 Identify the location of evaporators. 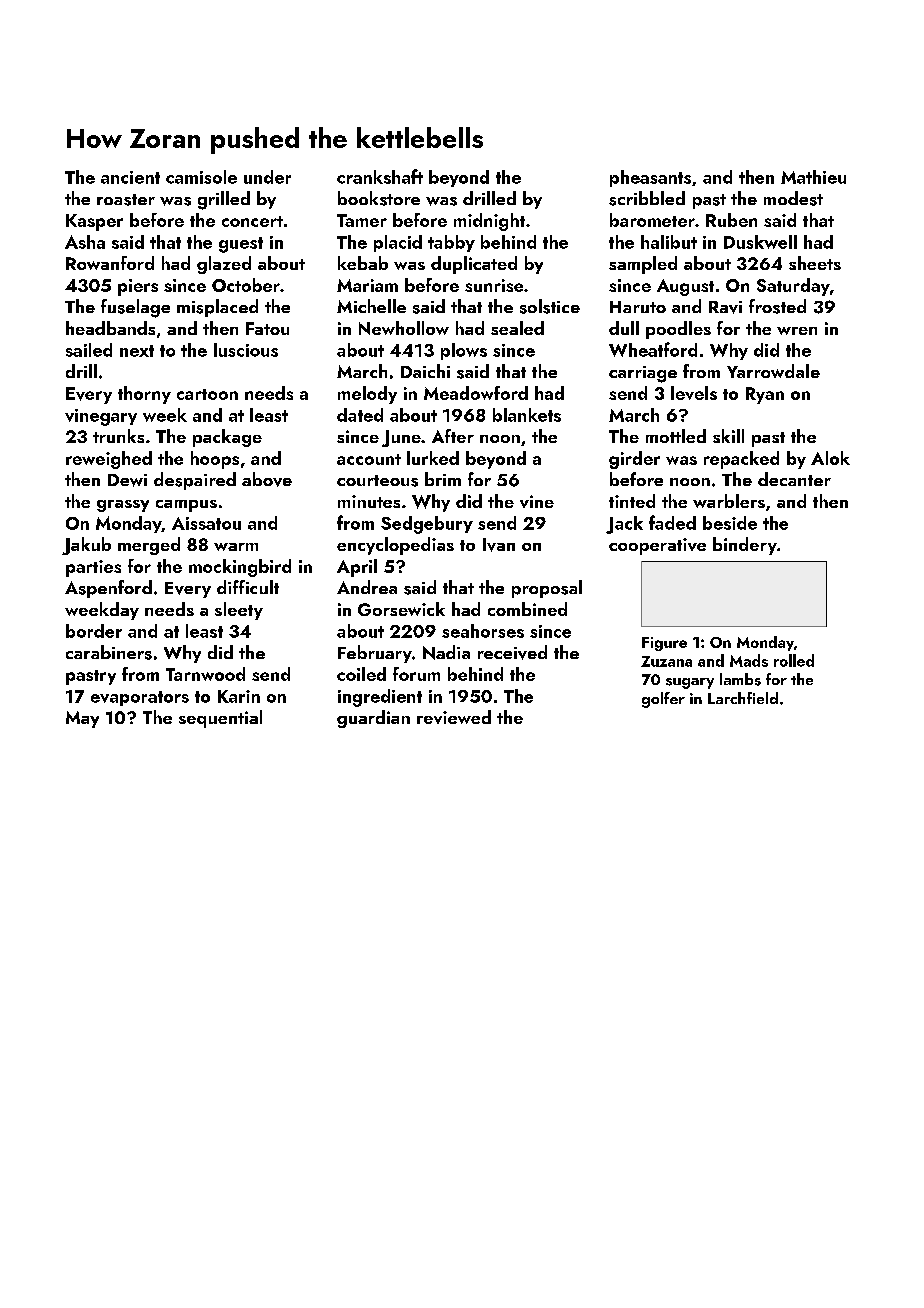
(140, 698).
